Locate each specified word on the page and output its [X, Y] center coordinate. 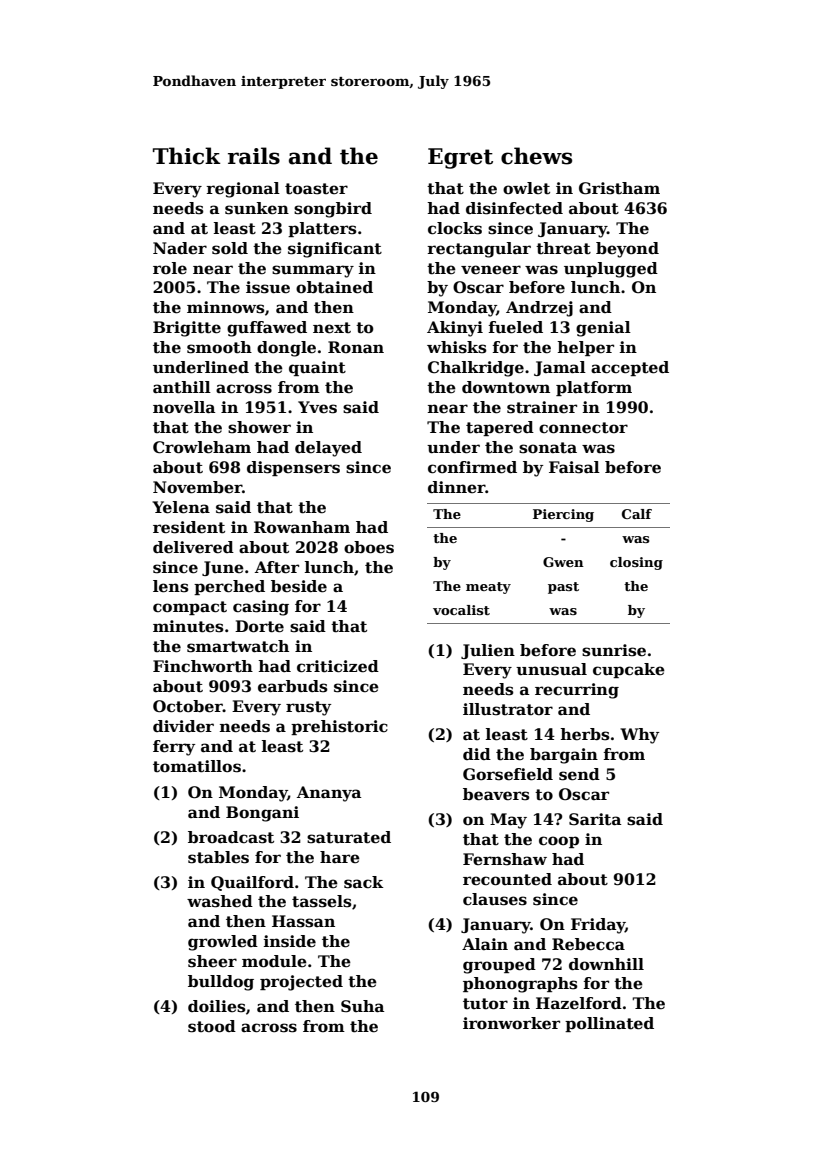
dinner [457, 487]
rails [254, 156]
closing [636, 563]
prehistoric [339, 727]
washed [220, 901]
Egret [460, 158]
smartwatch [238, 646]
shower [259, 427]
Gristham [619, 188]
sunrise [614, 650]
